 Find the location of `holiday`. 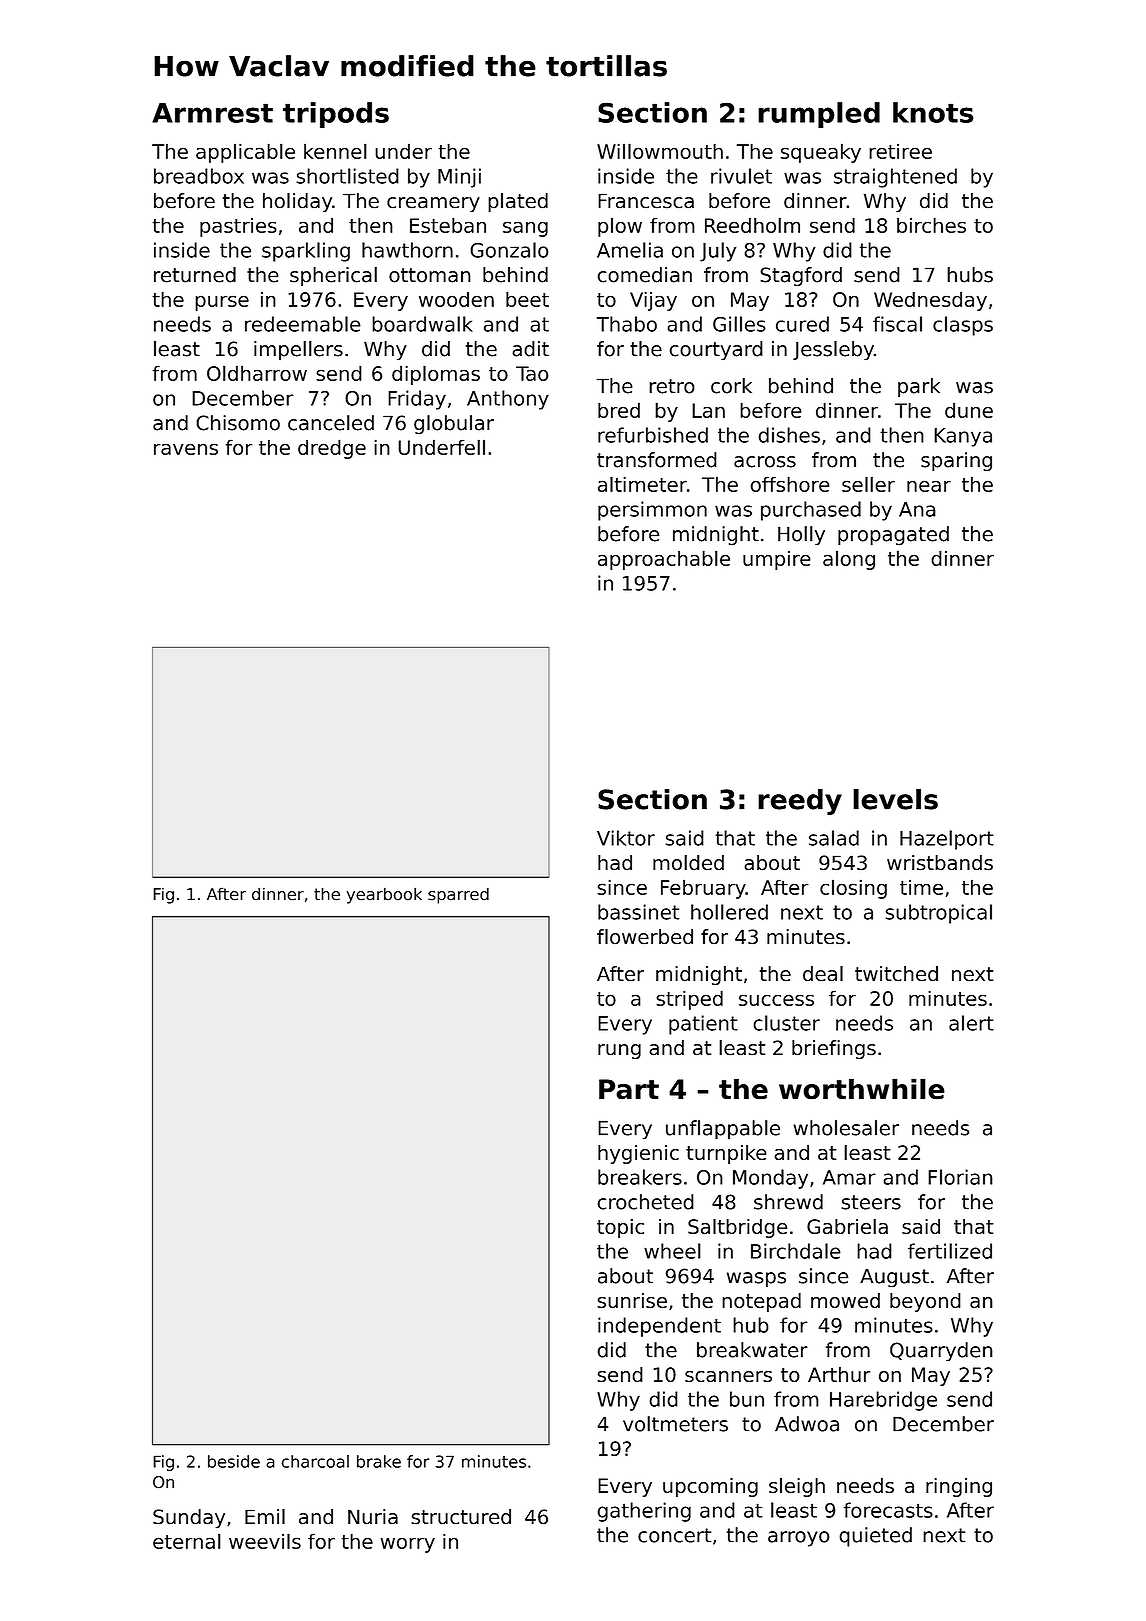

holiday is located at coordinates (297, 202).
